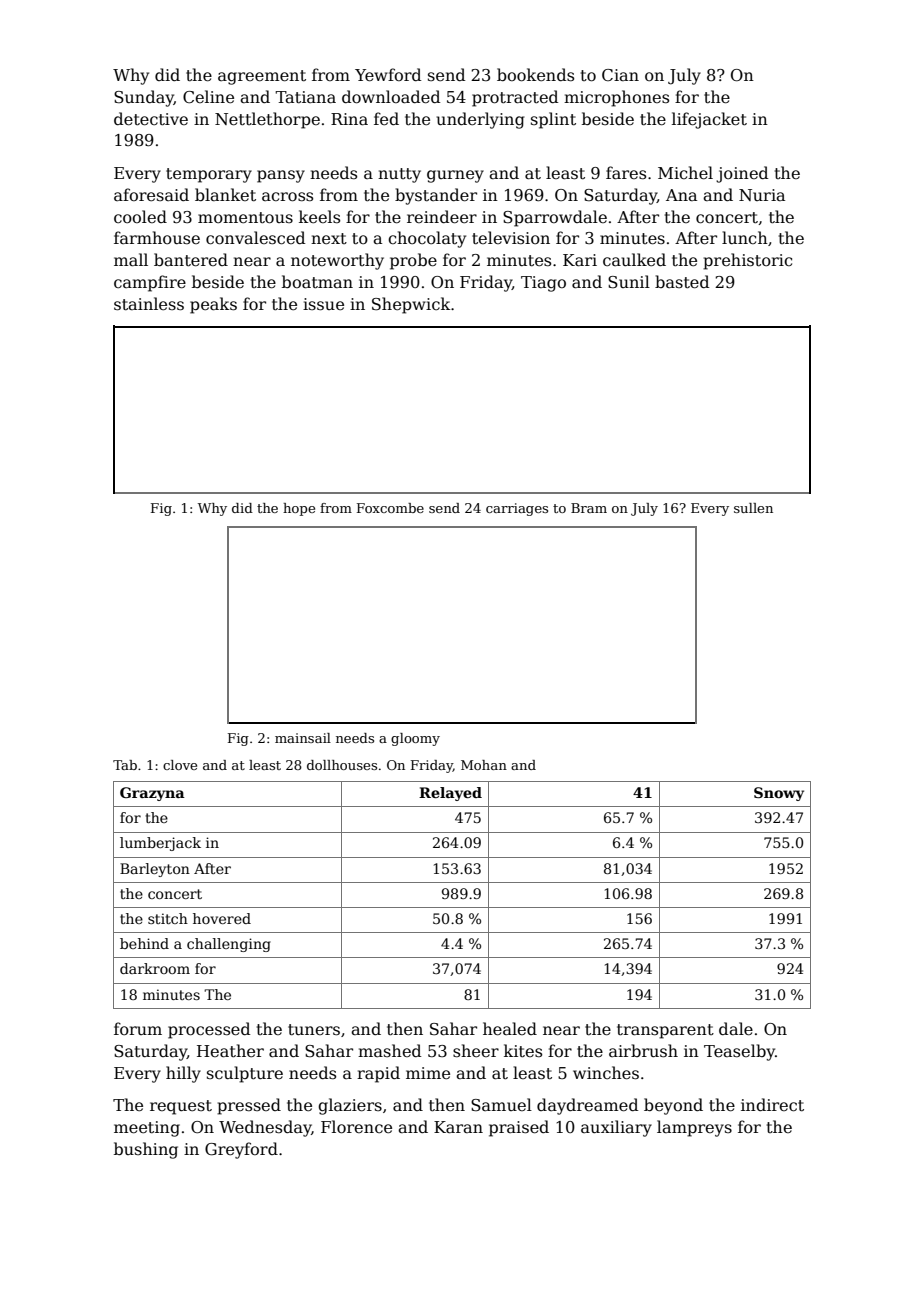 Image resolution: width=924 pixels, height=1314 pixels. Describe the element at coordinates (262, 77) in the image. I see `agreement` at that location.
